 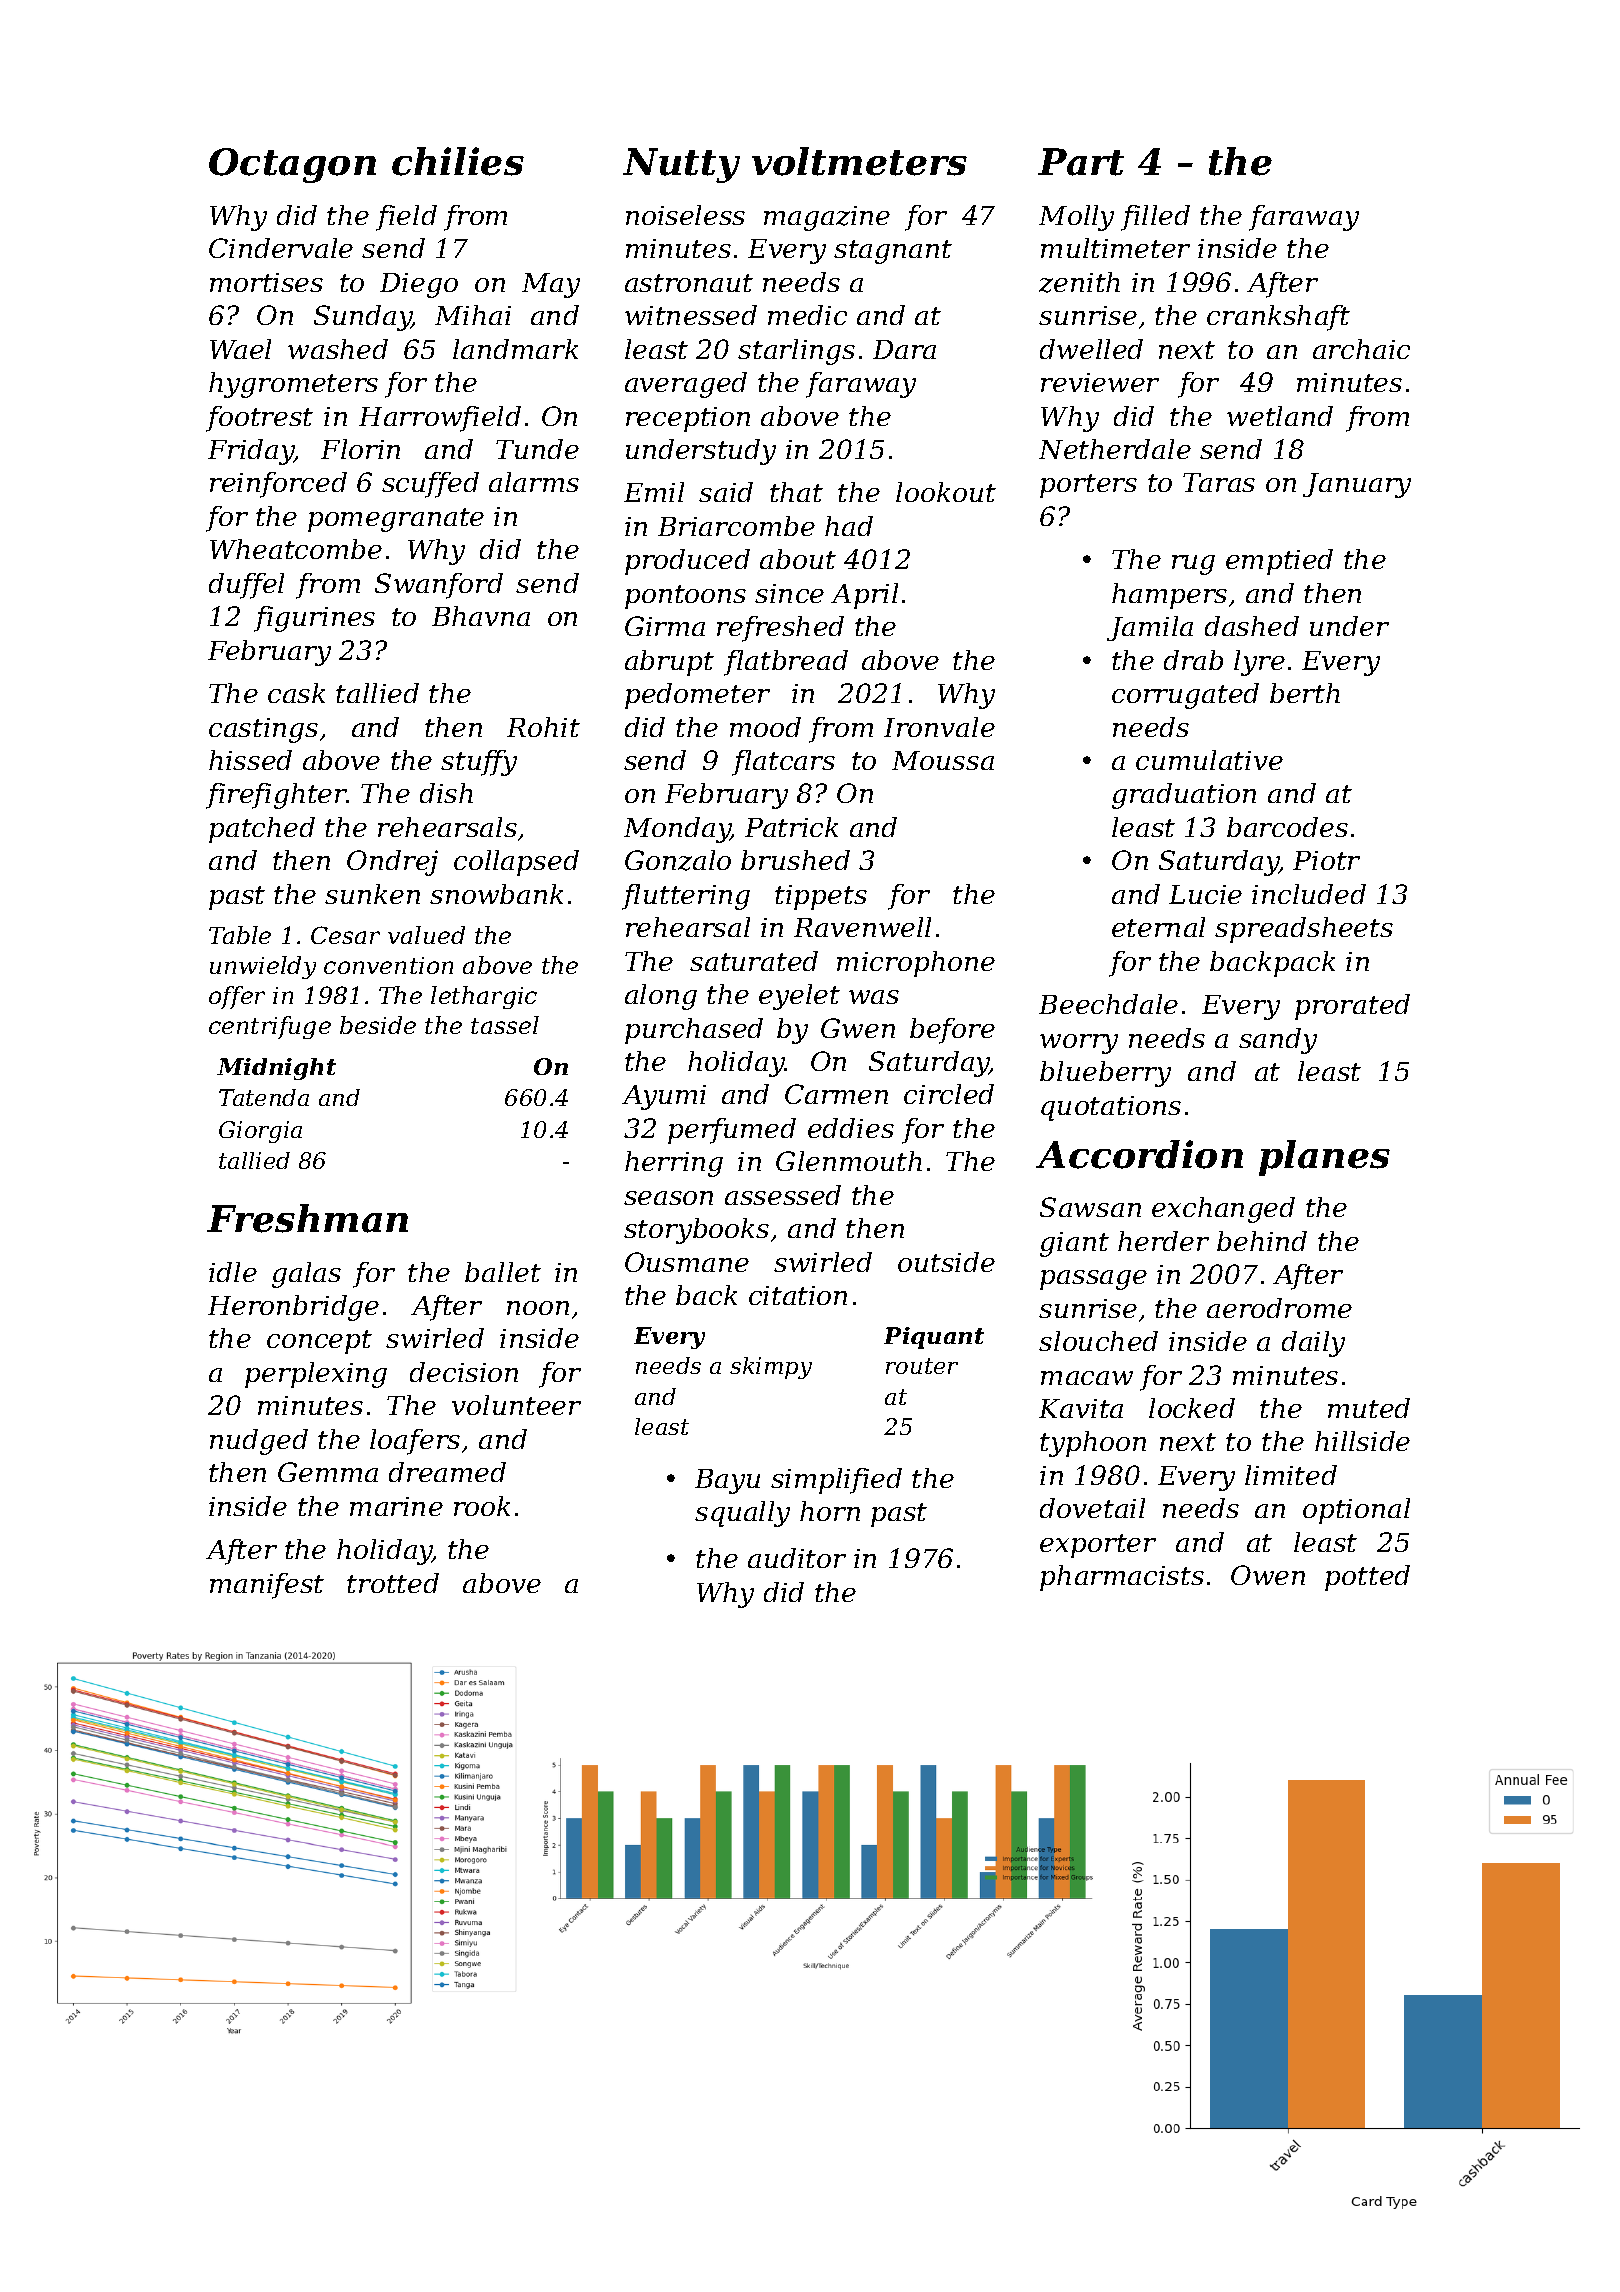 What do you see at coordinates (1279, 562) in the screenshot?
I see `emptied` at bounding box center [1279, 562].
